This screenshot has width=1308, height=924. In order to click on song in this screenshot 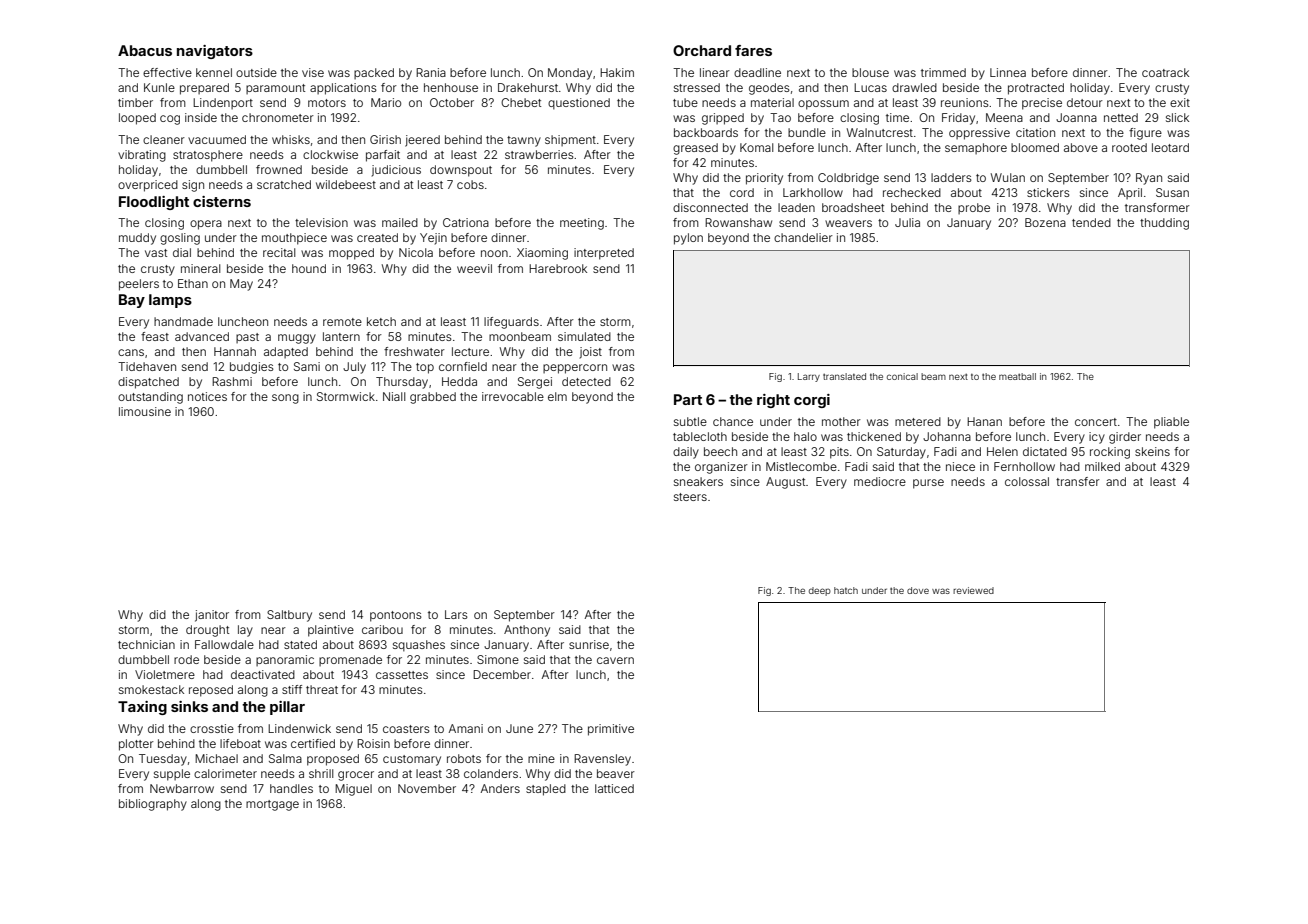, I will do `click(285, 399)`.
